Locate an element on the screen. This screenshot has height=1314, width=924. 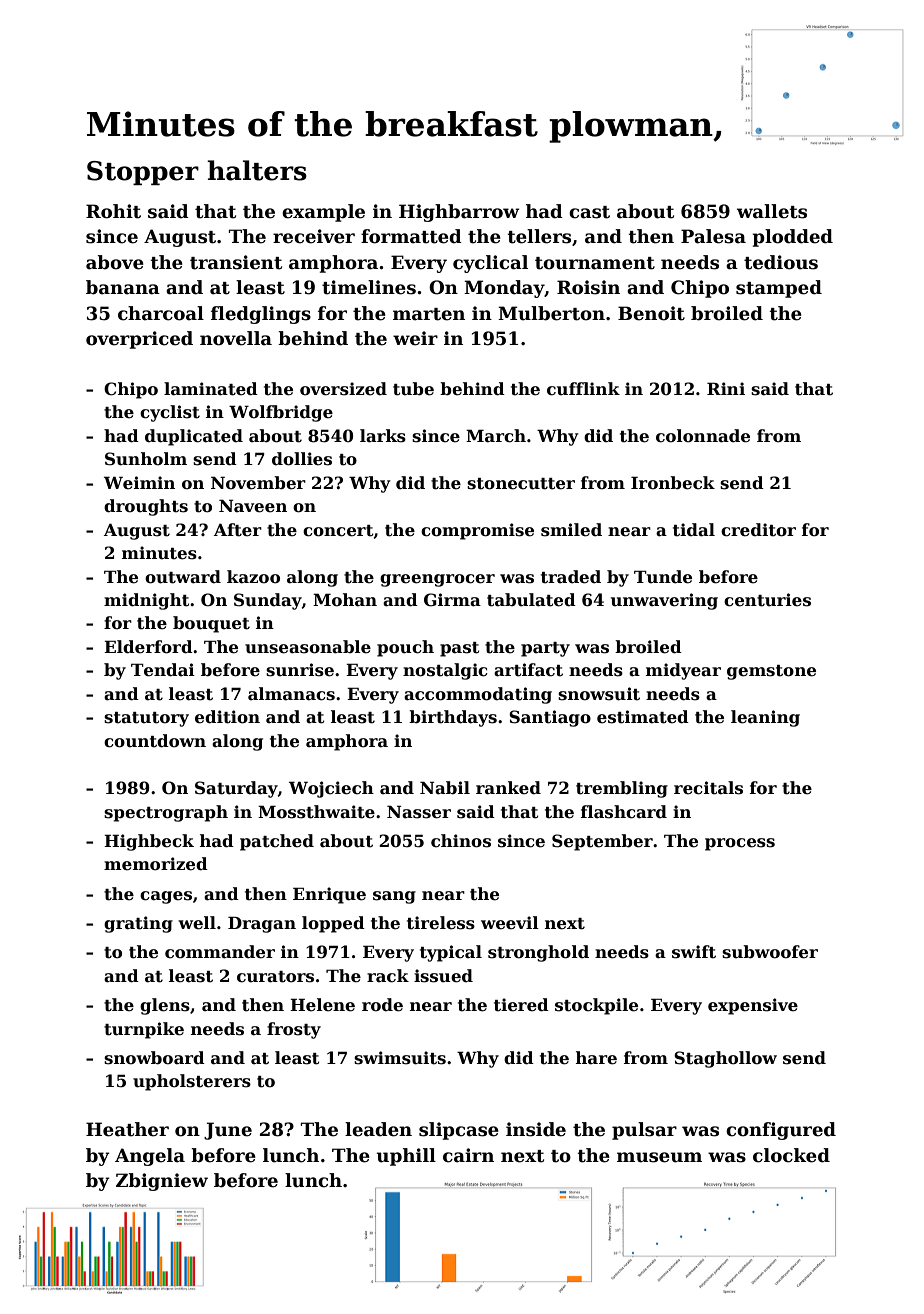
ranked is located at coordinates (508, 788).
